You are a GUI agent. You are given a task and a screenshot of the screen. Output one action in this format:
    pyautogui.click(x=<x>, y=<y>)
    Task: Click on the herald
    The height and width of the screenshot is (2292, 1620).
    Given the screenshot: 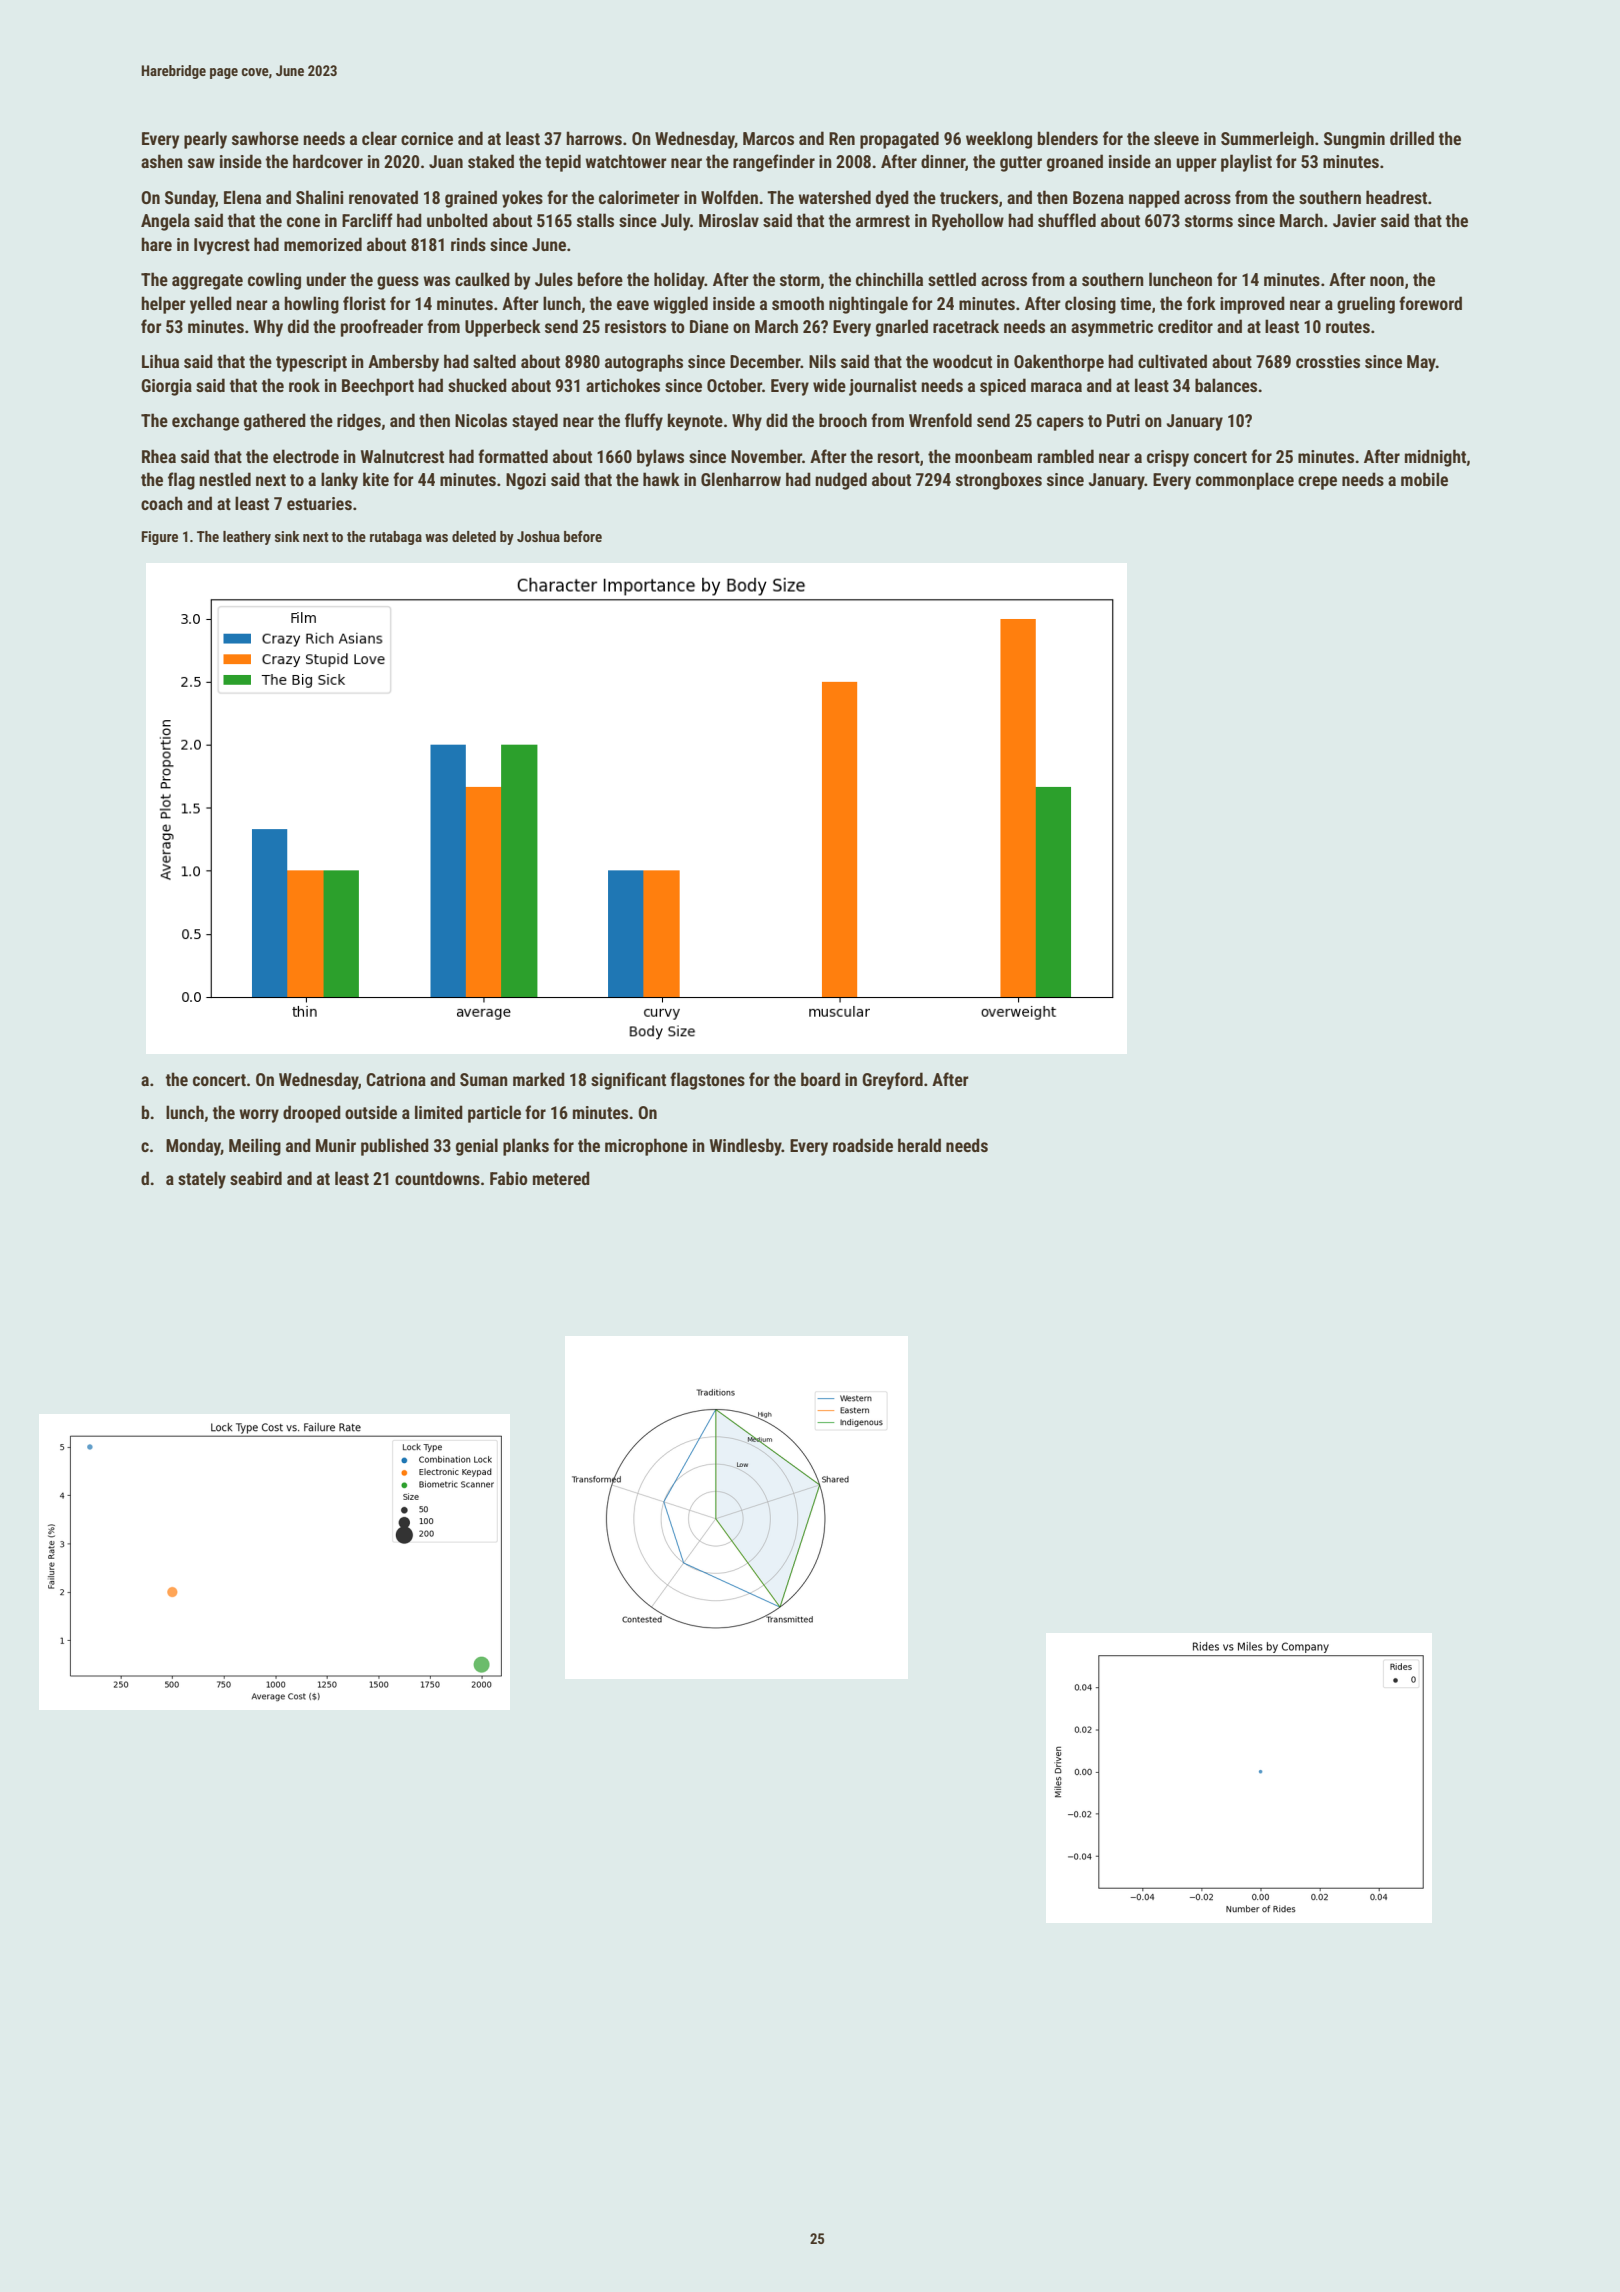 What is the action you would take?
    pyautogui.click(x=919, y=1145)
